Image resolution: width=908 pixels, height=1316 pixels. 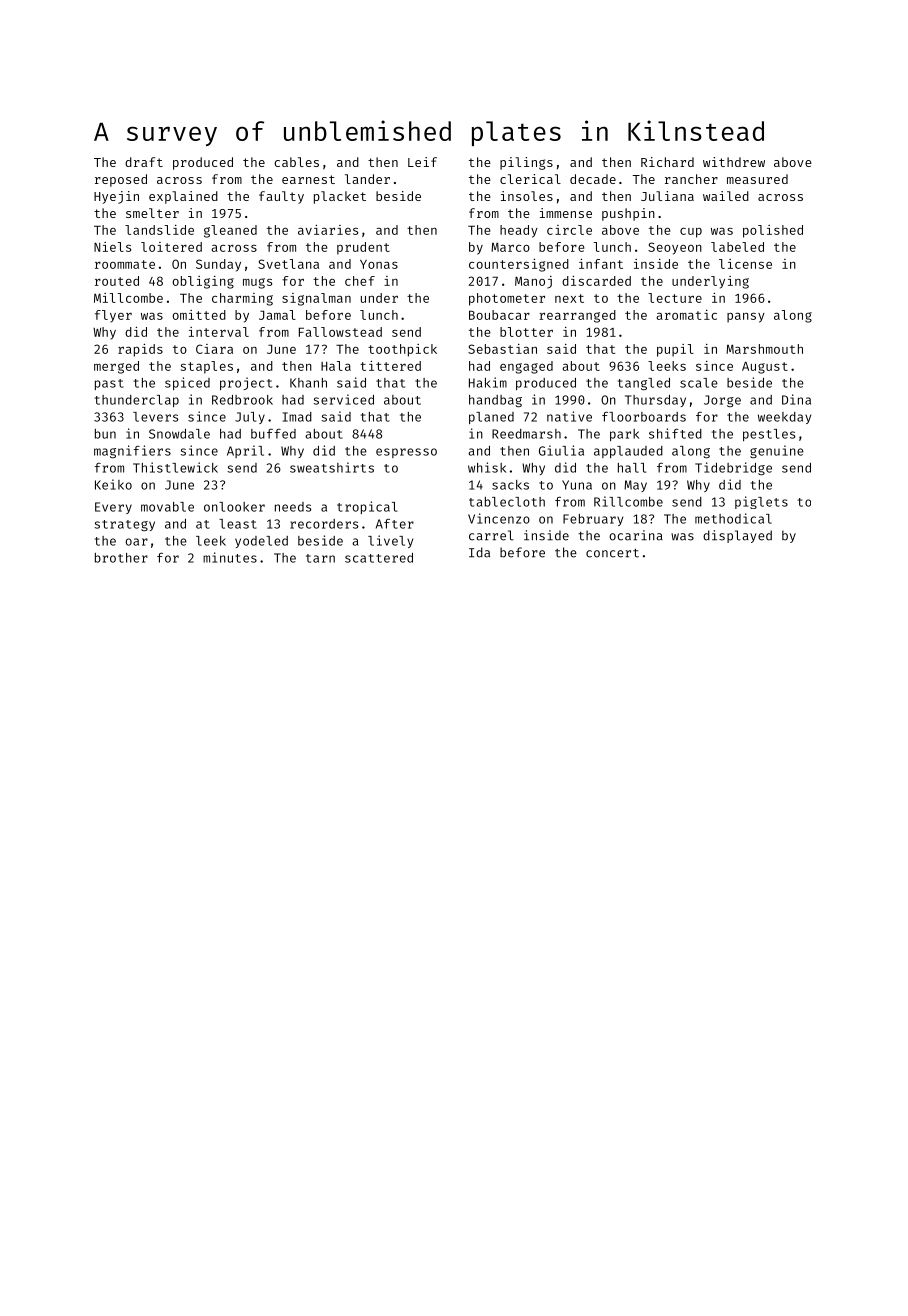 I want to click on measured, so click(x=757, y=179).
